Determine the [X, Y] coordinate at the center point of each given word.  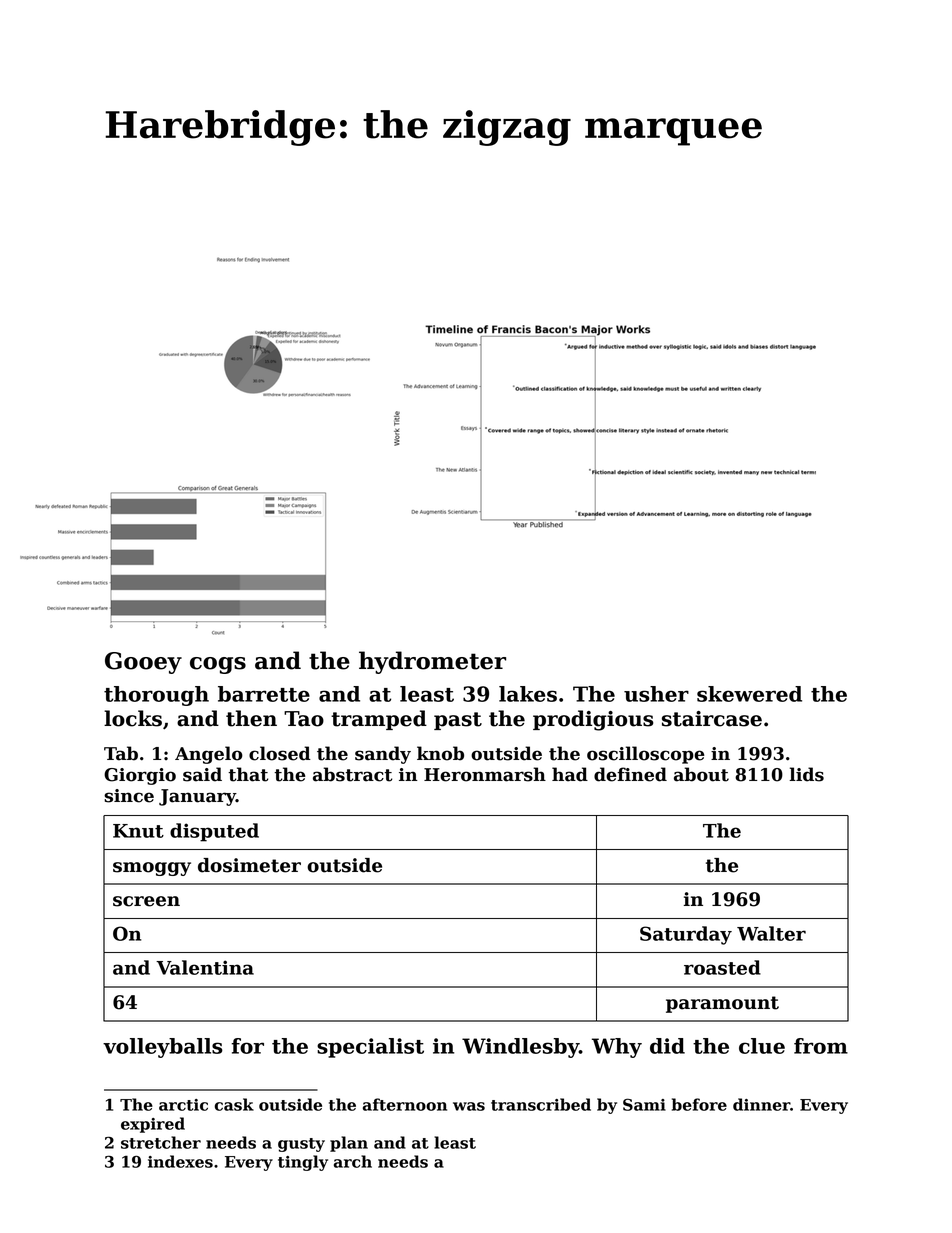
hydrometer [432, 662]
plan [349, 1144]
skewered [749, 694]
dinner [761, 1104]
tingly [303, 1163]
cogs [218, 665]
